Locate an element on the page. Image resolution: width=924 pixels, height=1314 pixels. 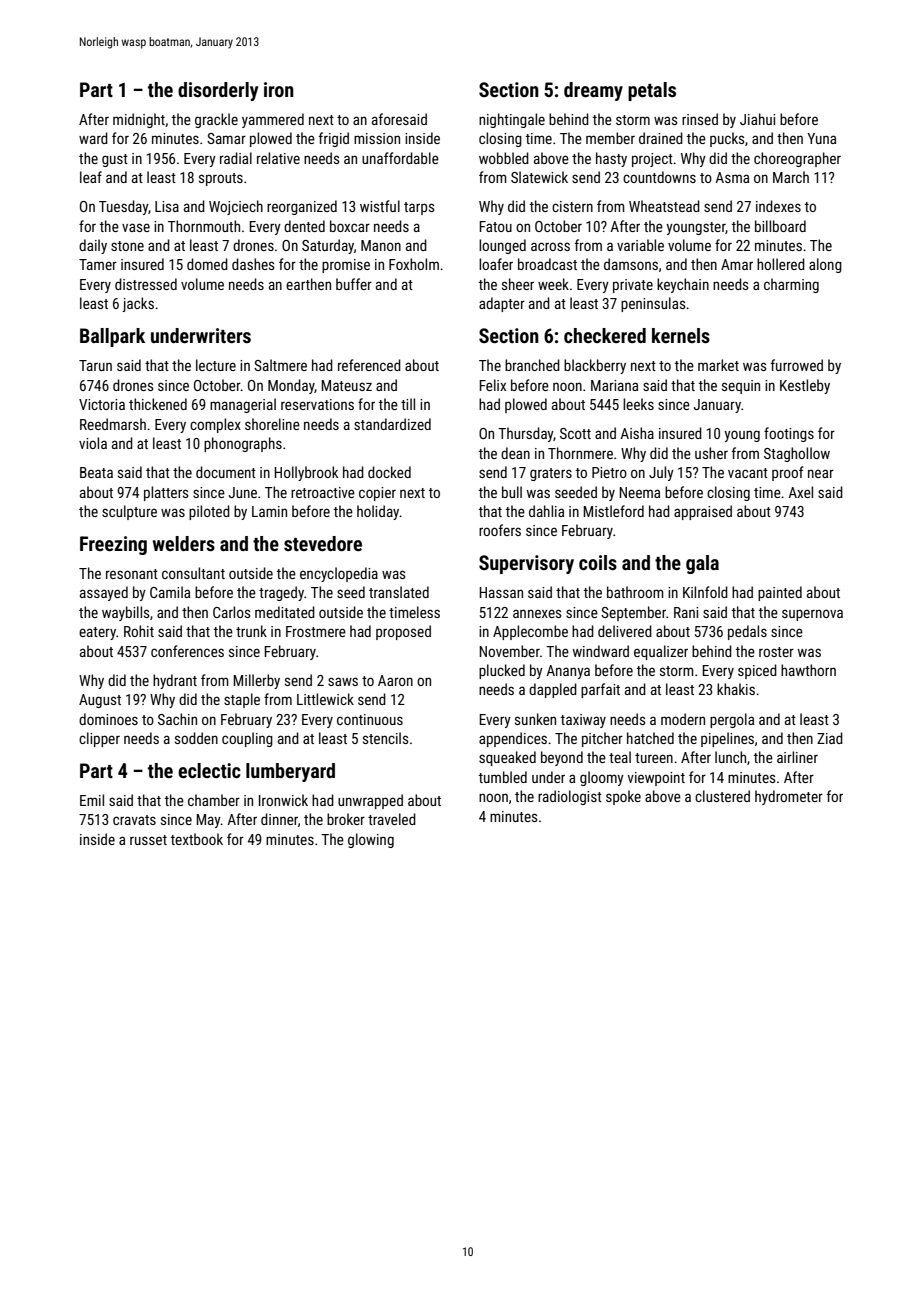
disorderly is located at coordinates (218, 91).
